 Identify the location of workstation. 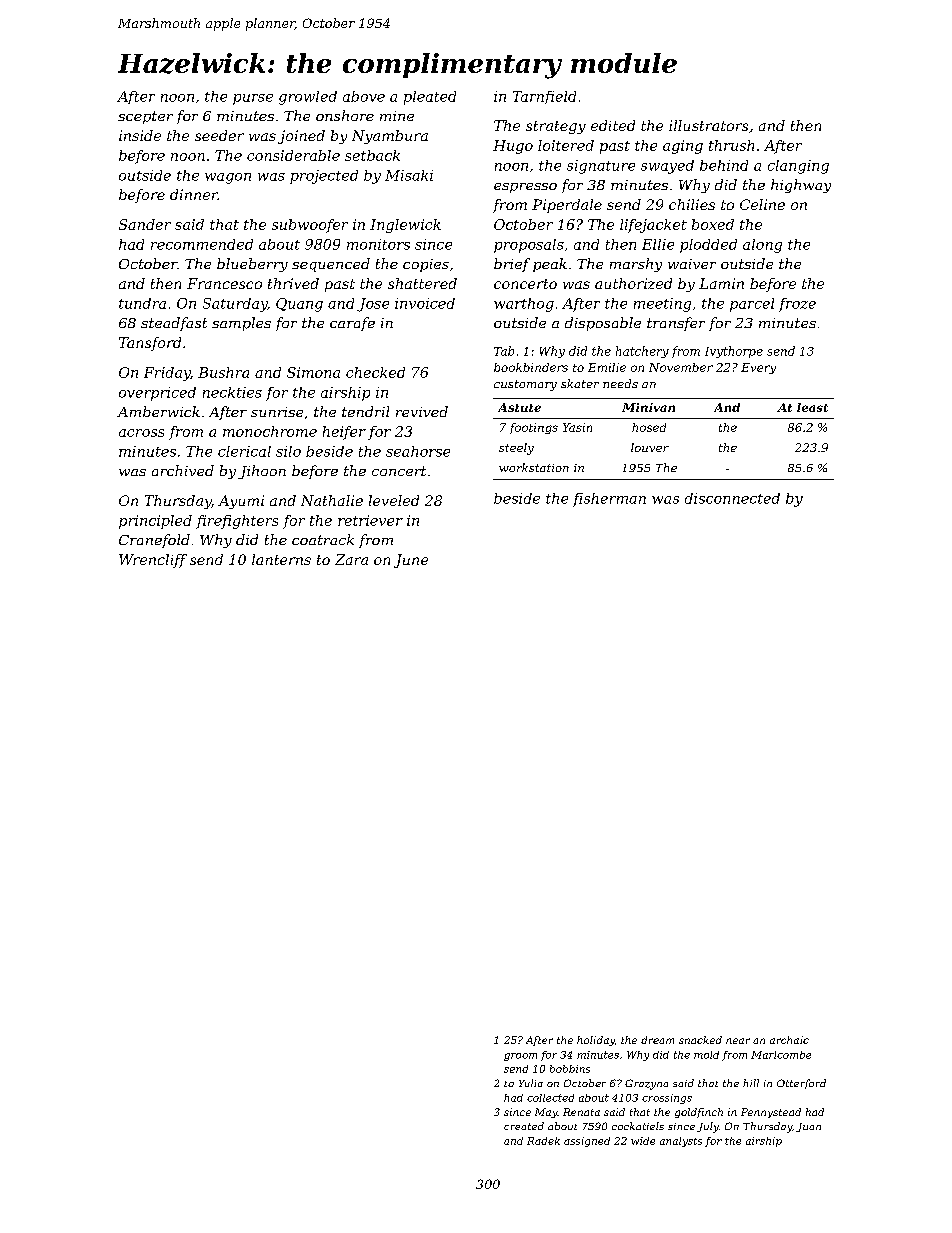
(534, 467).
